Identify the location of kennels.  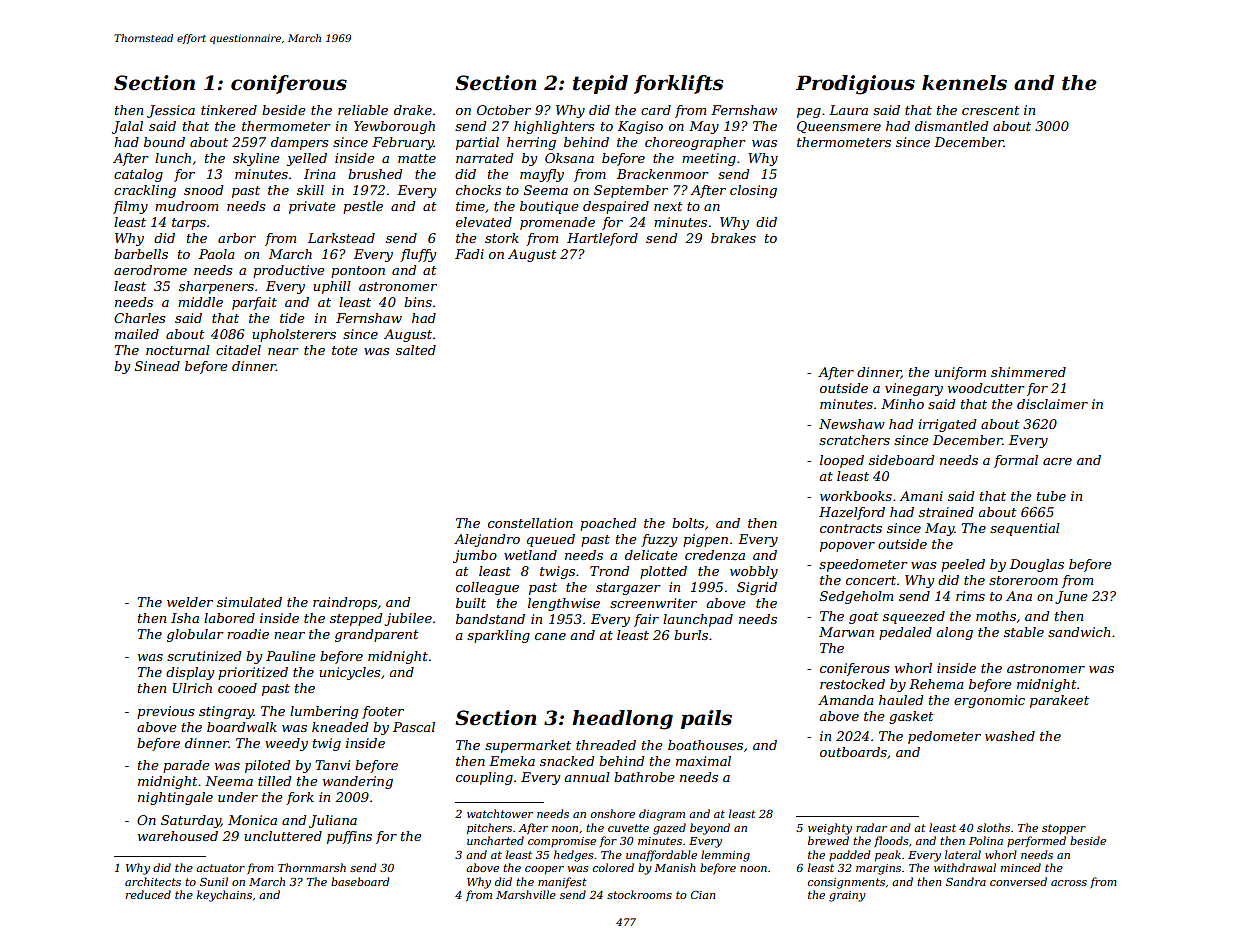
(964, 83).
